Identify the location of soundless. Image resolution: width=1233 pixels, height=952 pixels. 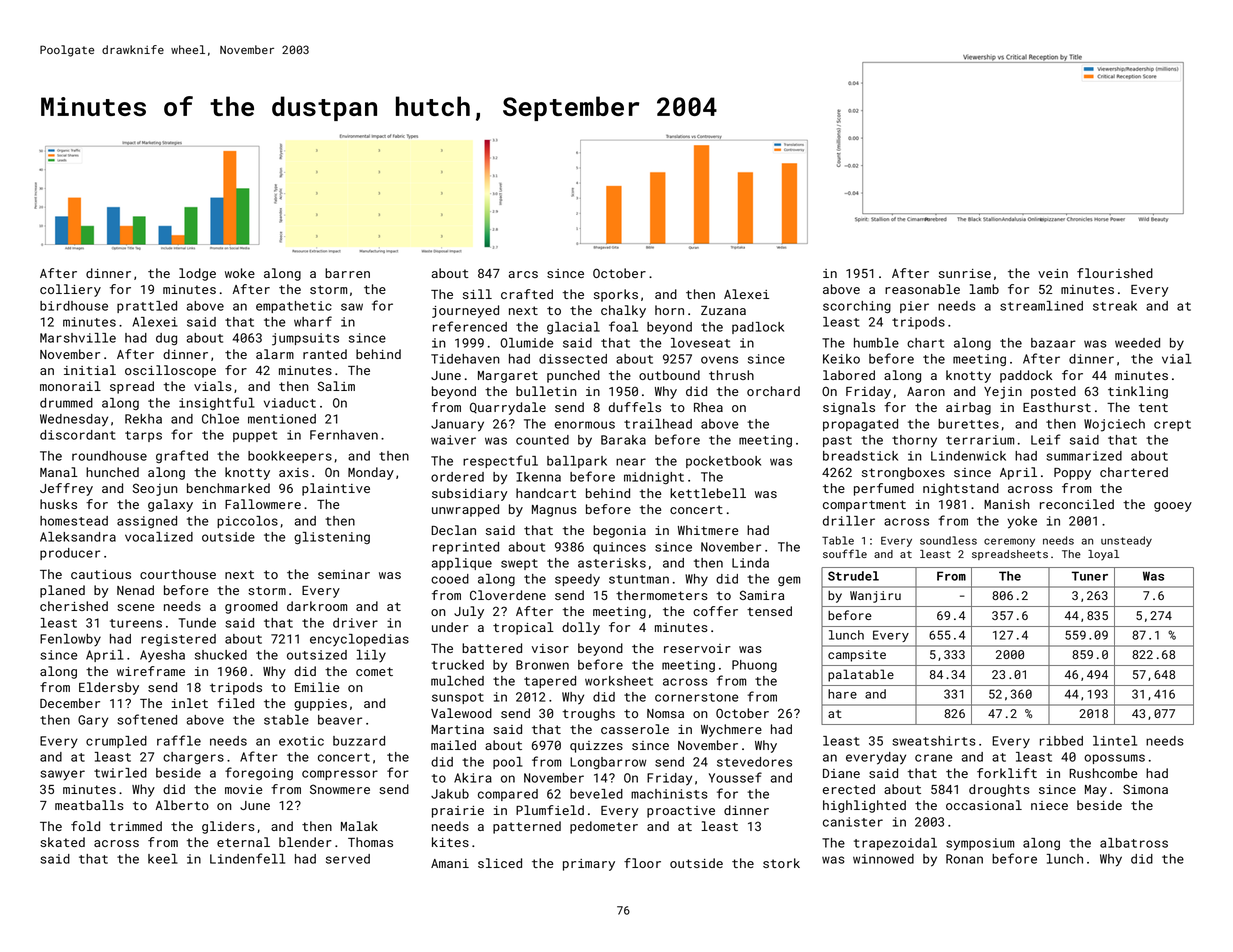
(948, 540).
